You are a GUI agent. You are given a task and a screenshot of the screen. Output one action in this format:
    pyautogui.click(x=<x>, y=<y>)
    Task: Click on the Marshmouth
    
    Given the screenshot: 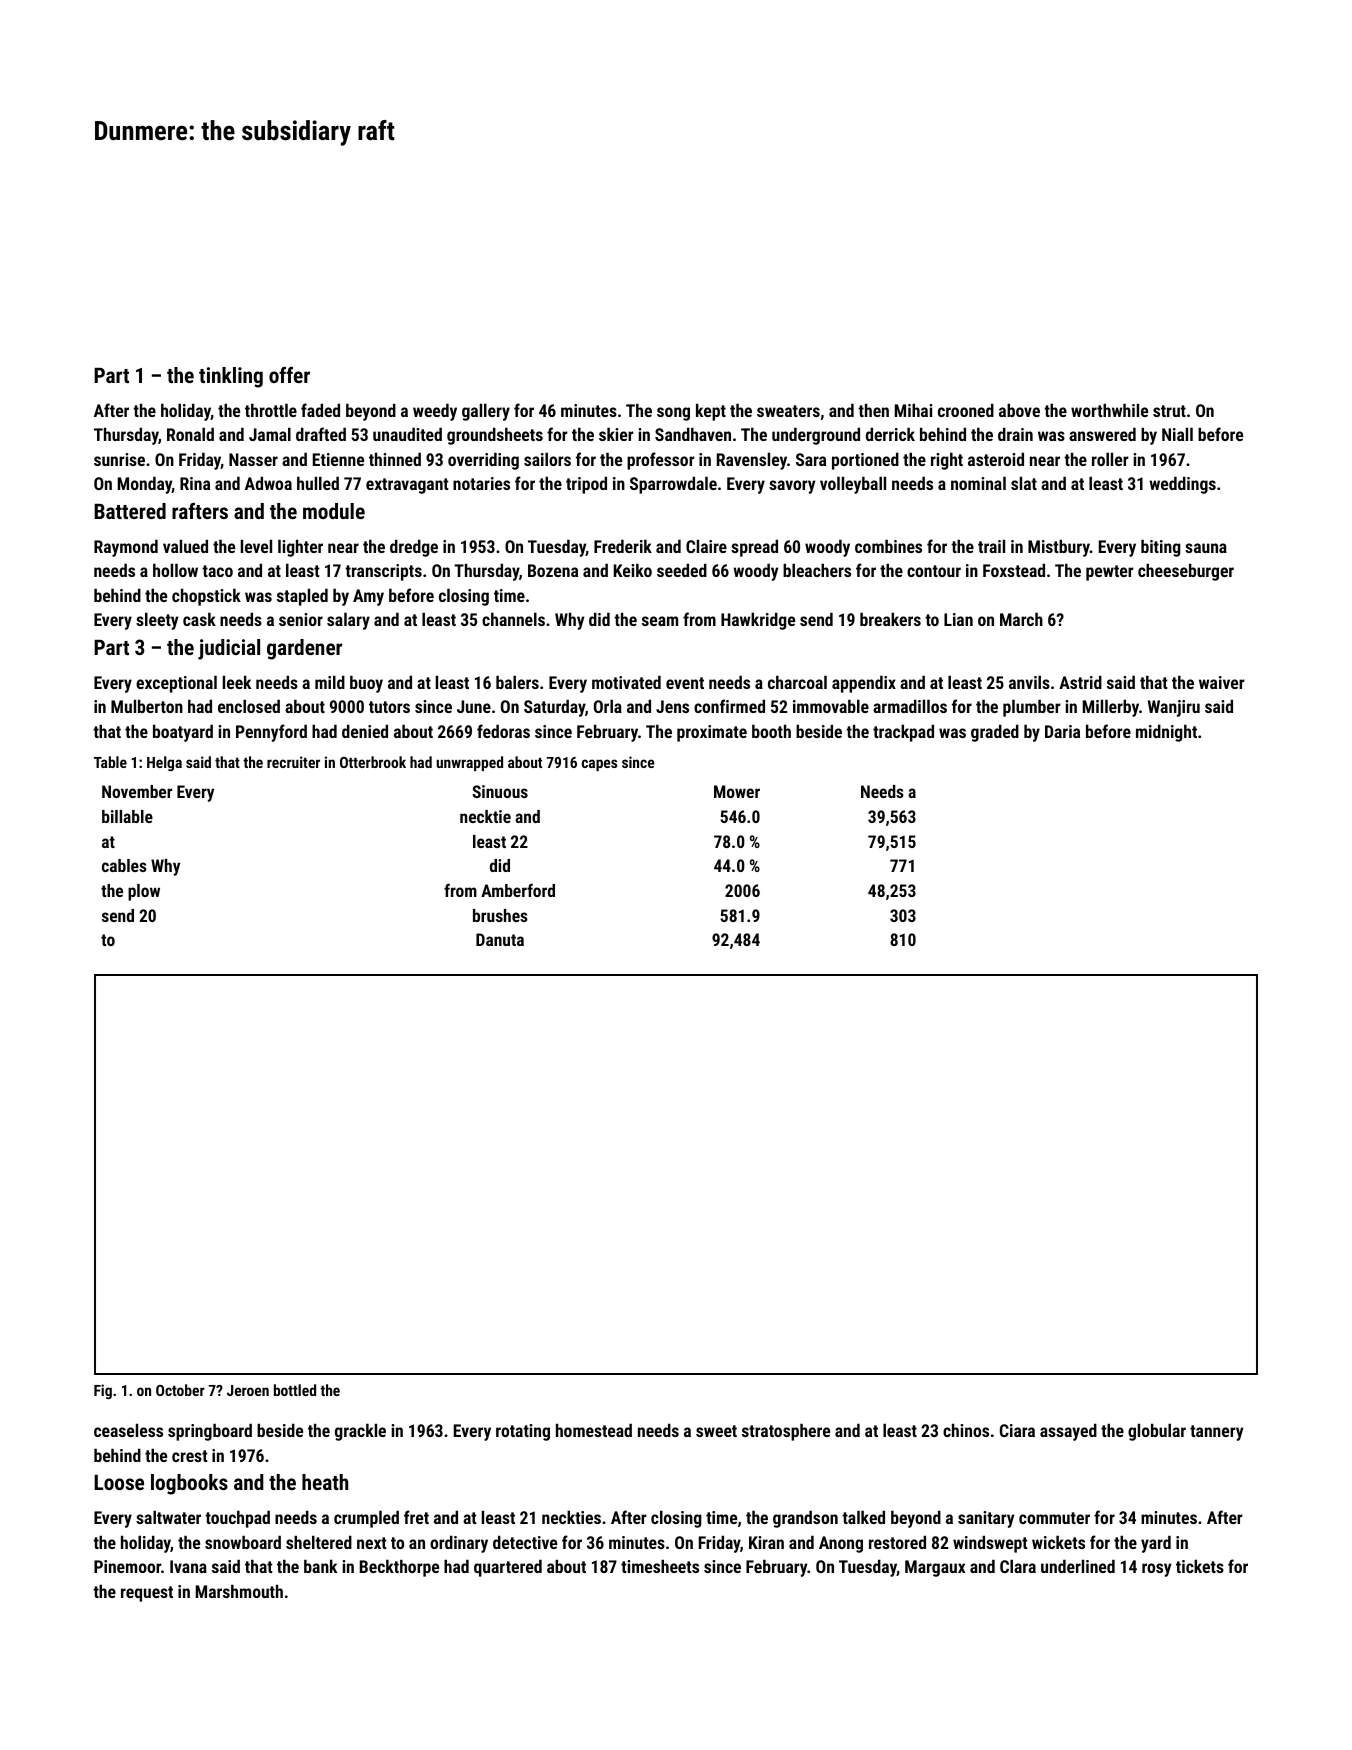 What is the action you would take?
    pyautogui.click(x=239, y=1591)
